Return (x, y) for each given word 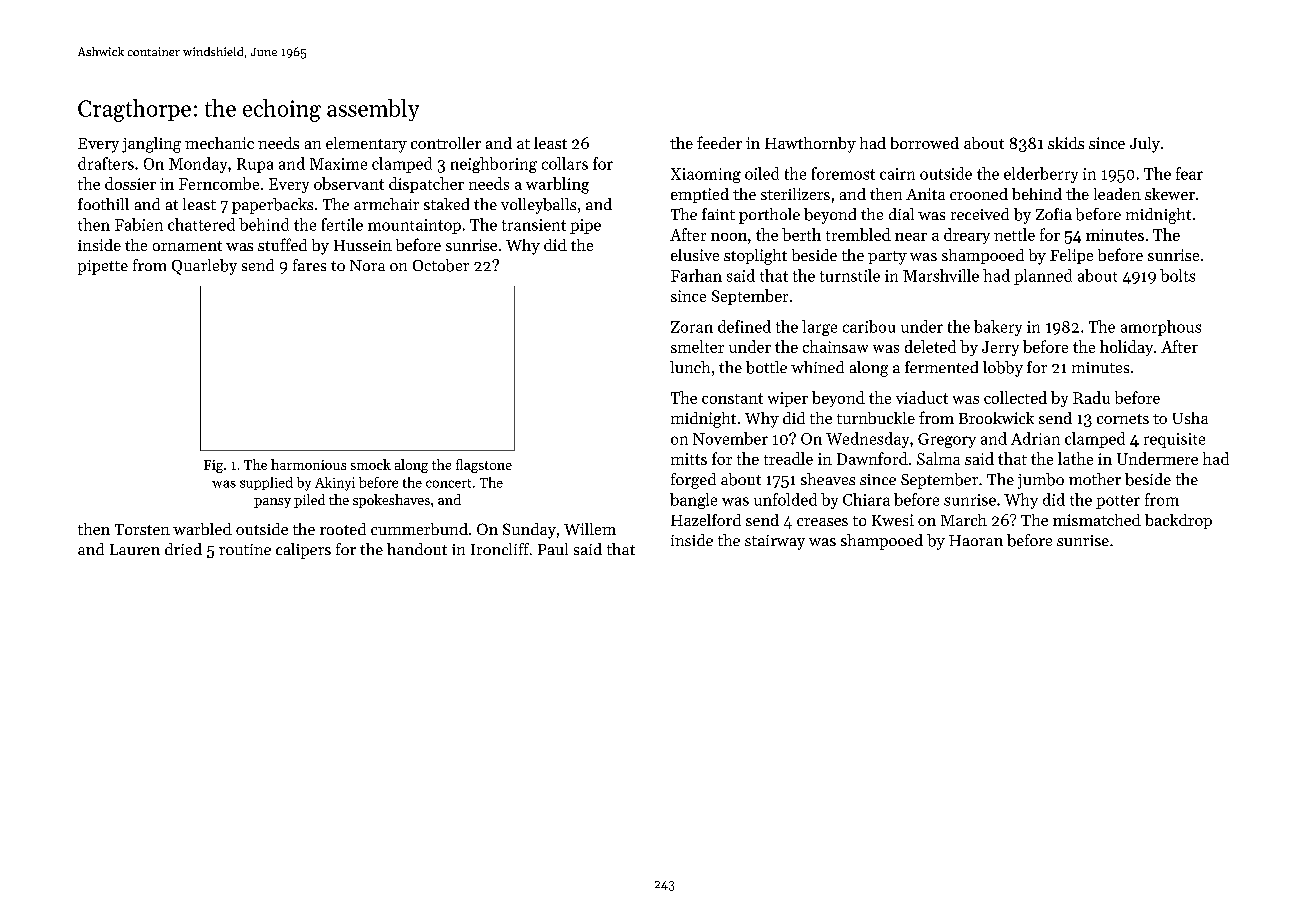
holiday (1126, 348)
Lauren (135, 549)
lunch (690, 367)
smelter (697, 346)
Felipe (1071, 256)
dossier (130, 183)
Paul (553, 549)
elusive (695, 255)
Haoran (976, 540)
